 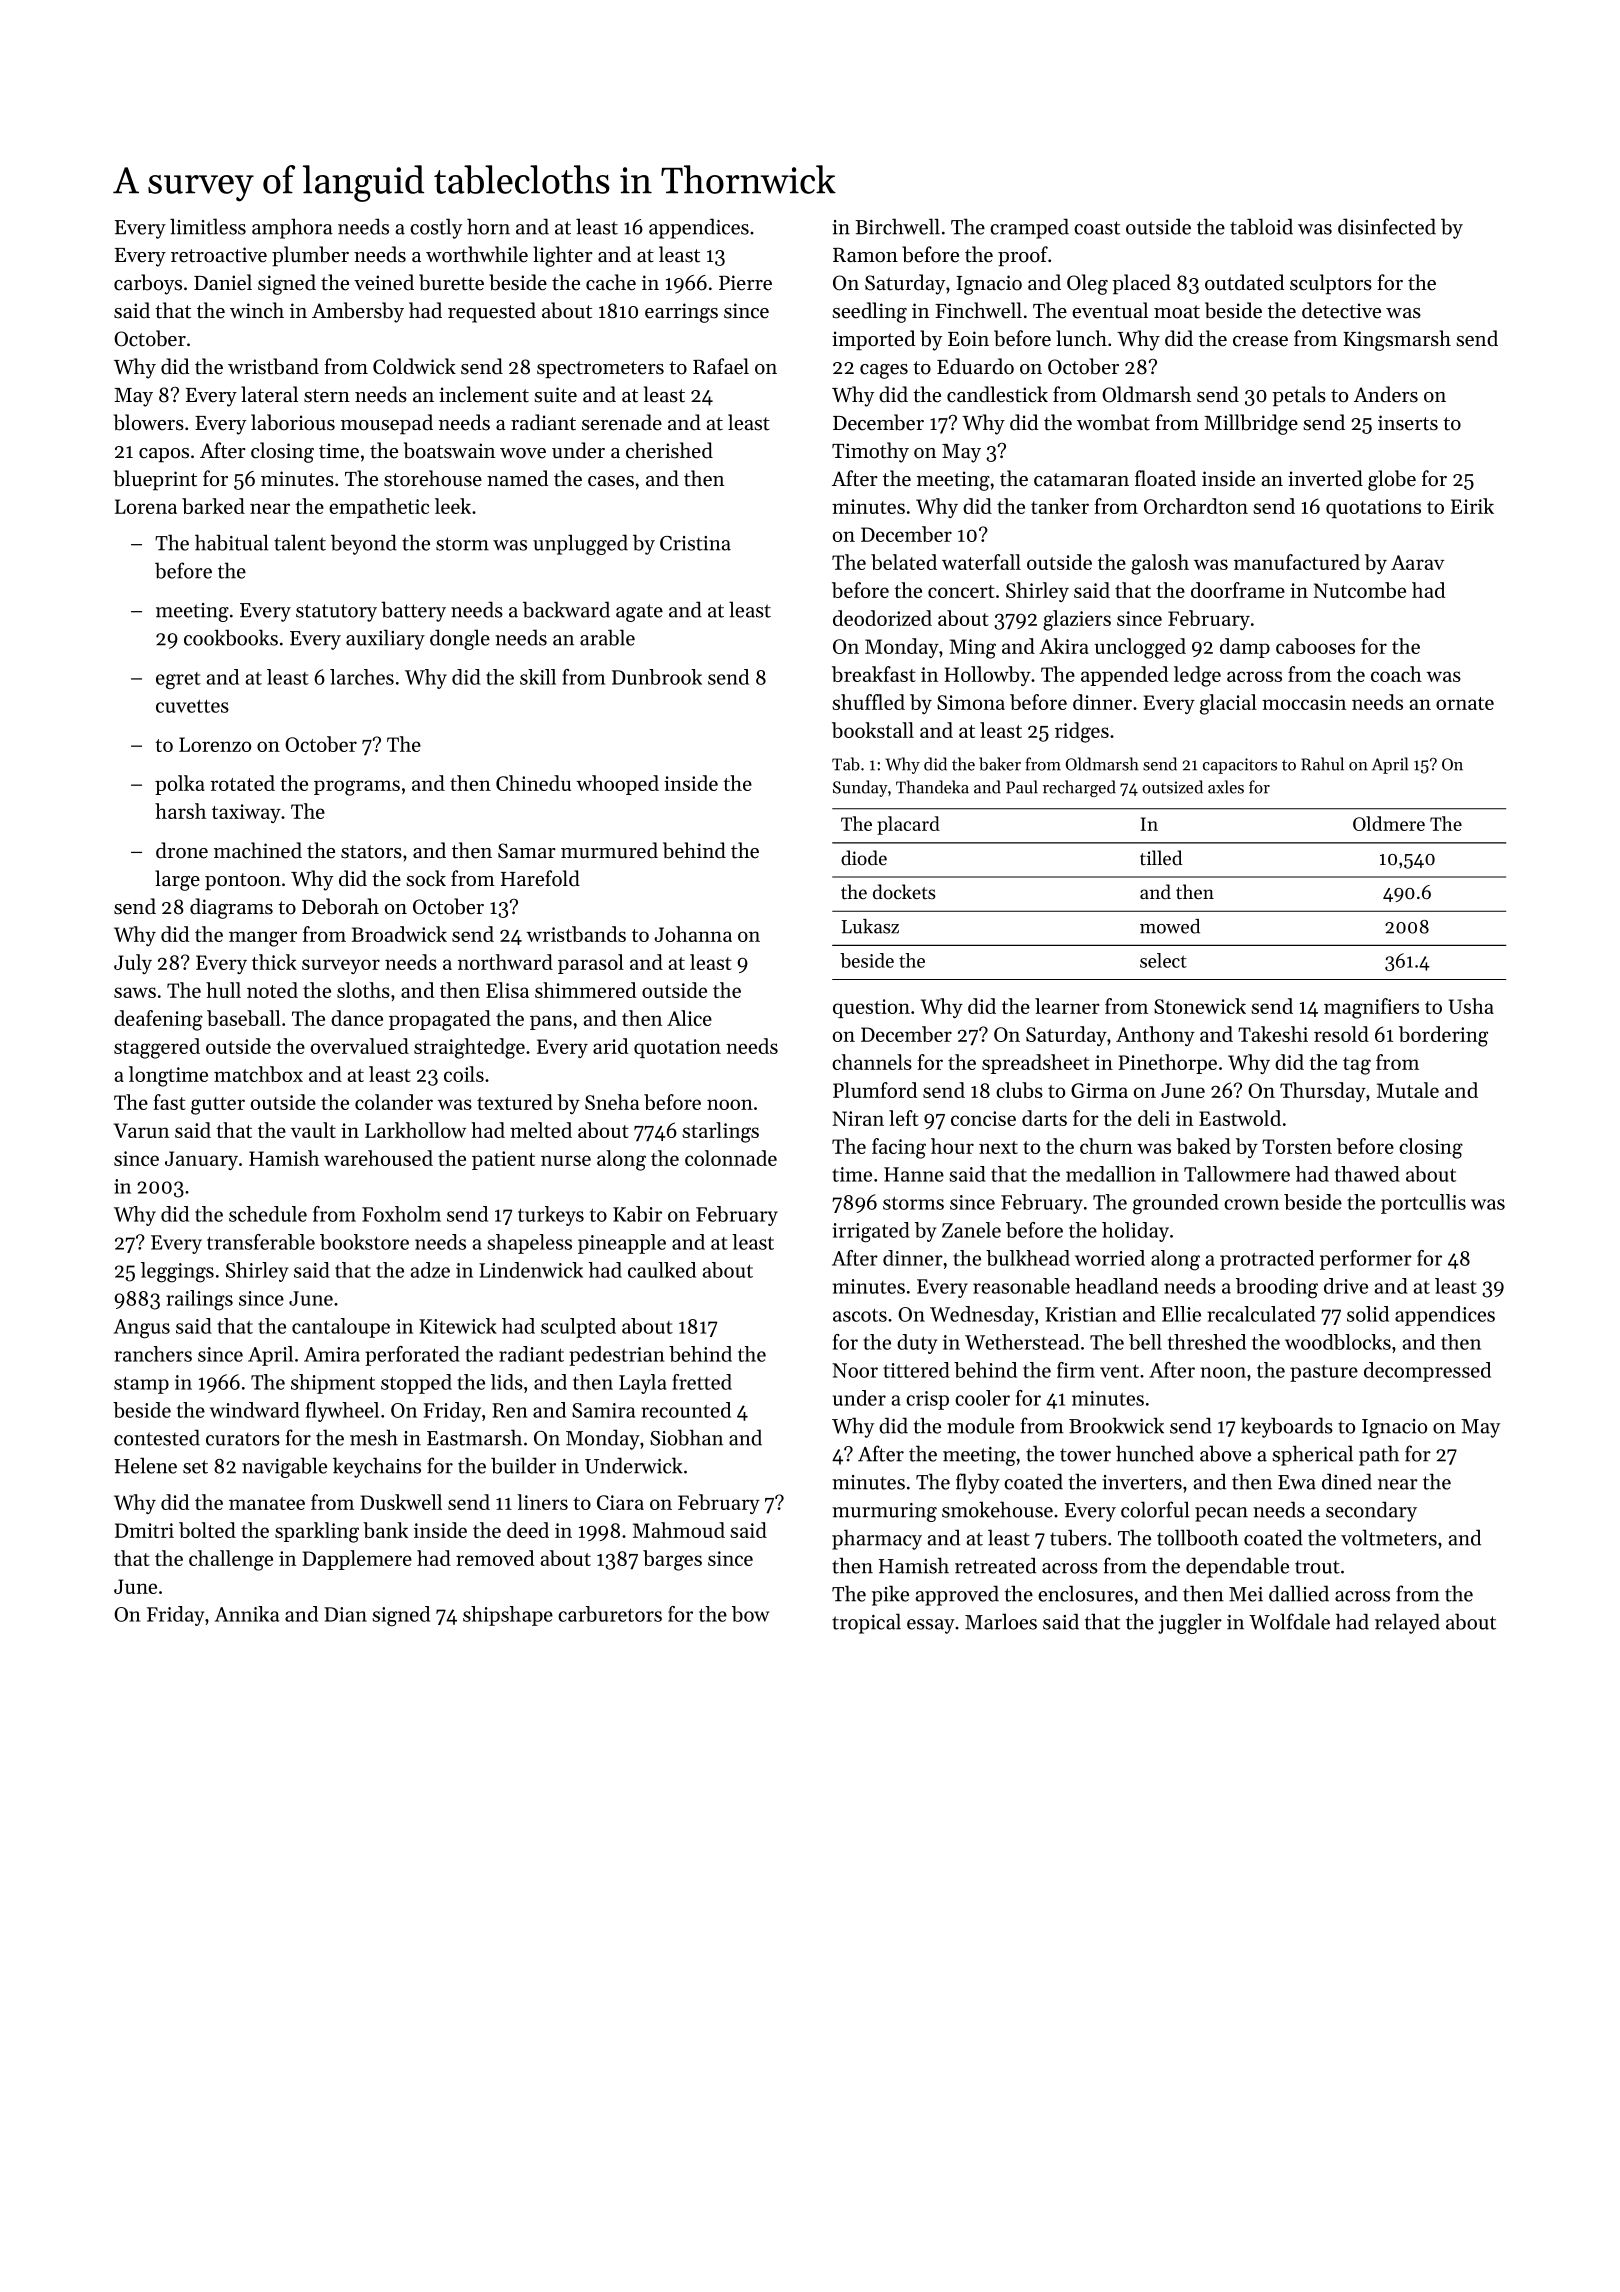 I want to click on capacitors, so click(x=1240, y=766).
